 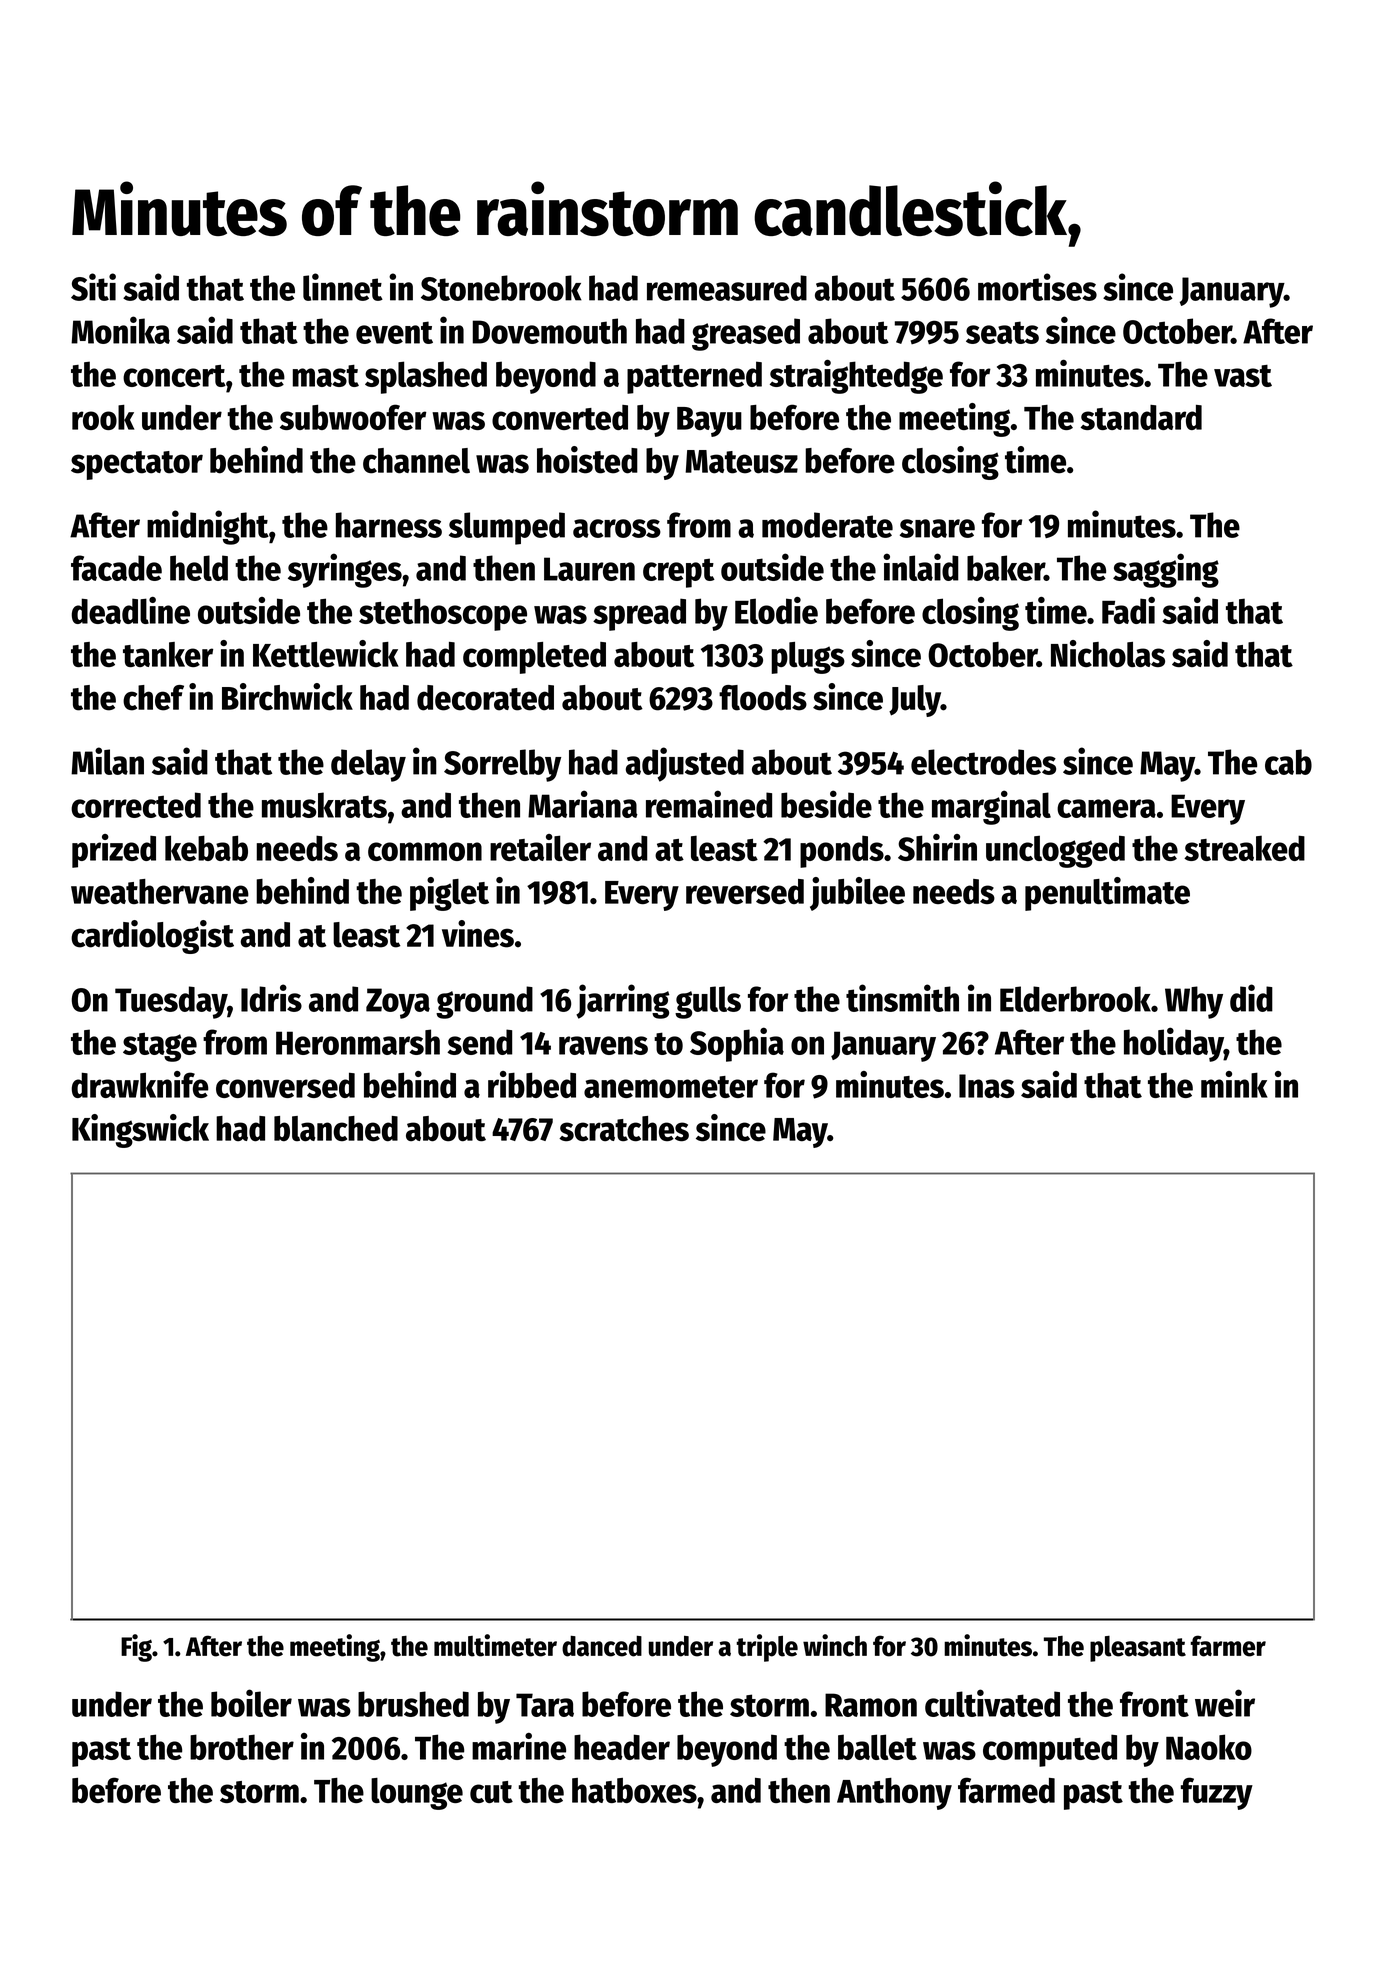 What do you see at coordinates (1002, 332) in the screenshot?
I see `seats` at bounding box center [1002, 332].
